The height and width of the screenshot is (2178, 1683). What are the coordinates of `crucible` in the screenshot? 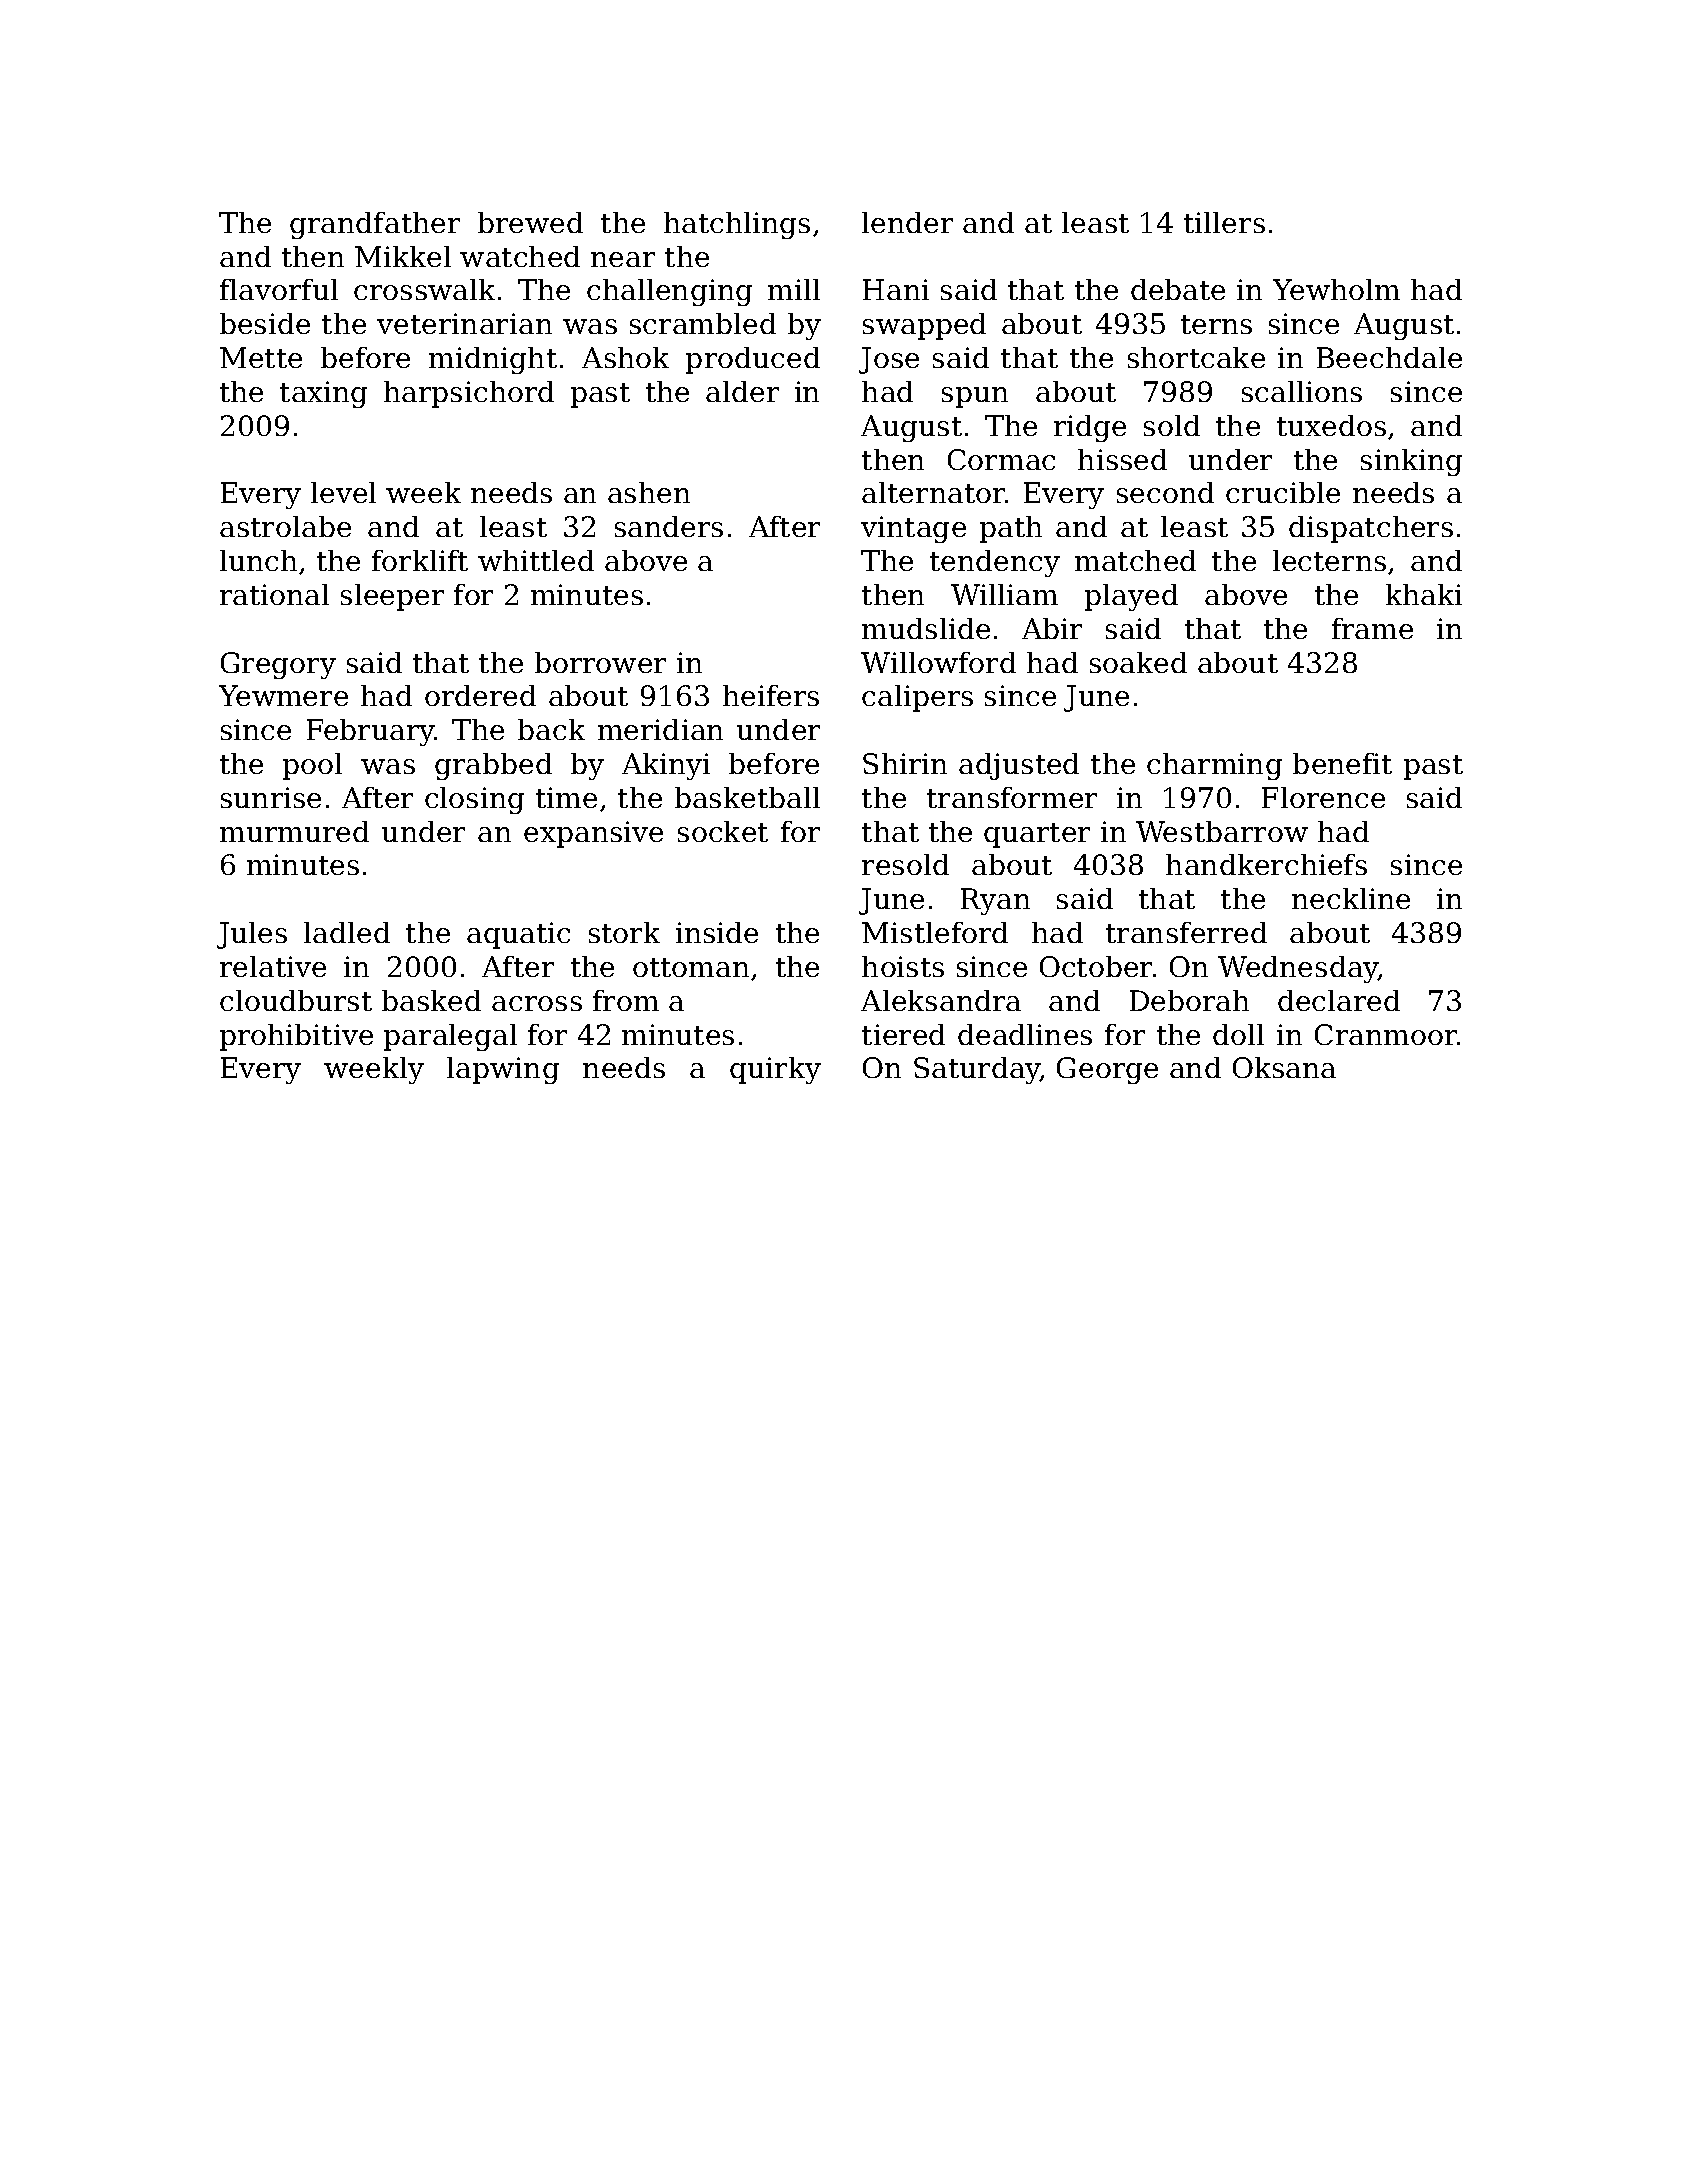 It's located at (1283, 492).
